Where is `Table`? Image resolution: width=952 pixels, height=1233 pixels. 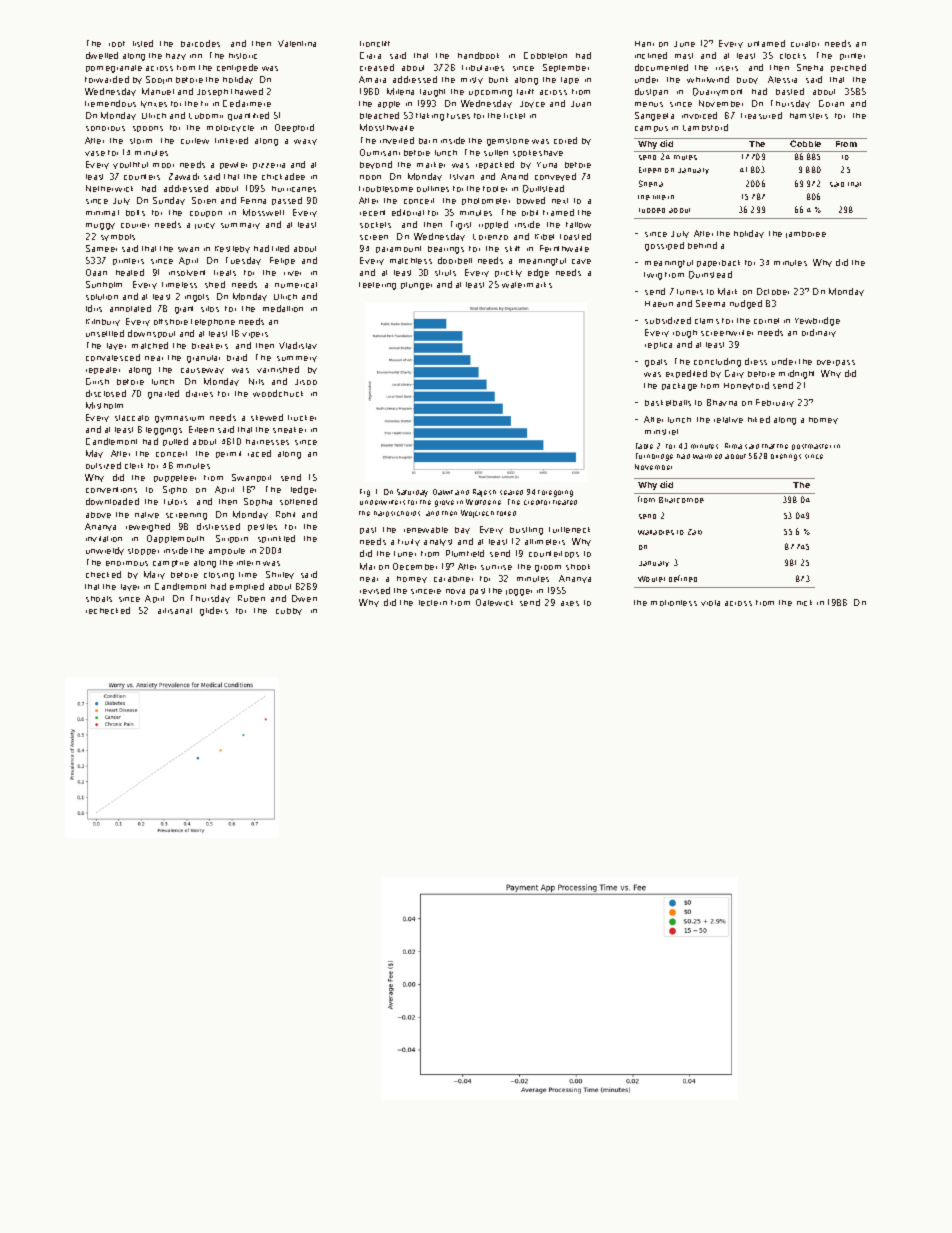
Table is located at coordinates (644, 446).
